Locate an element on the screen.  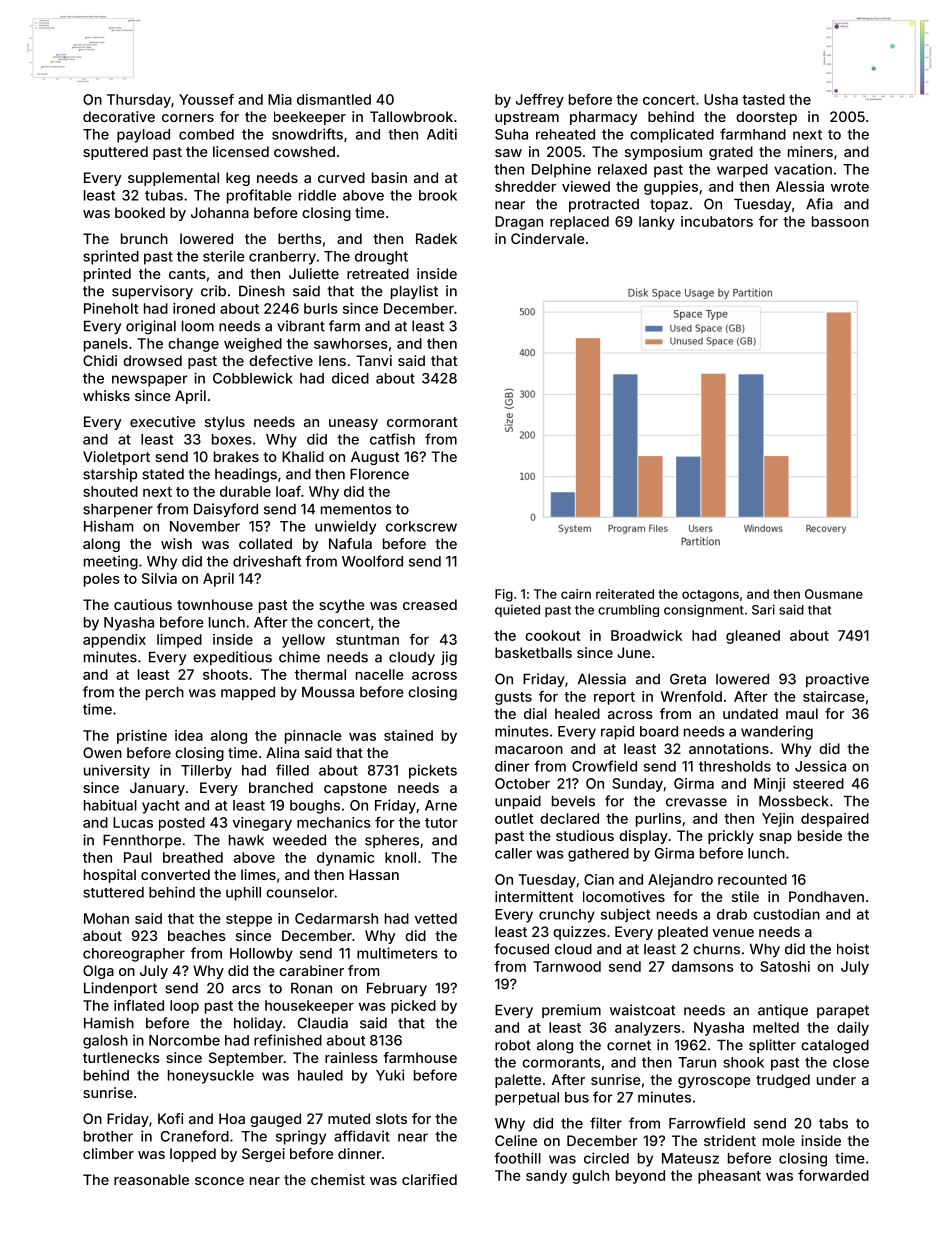
ironed is located at coordinates (194, 308).
